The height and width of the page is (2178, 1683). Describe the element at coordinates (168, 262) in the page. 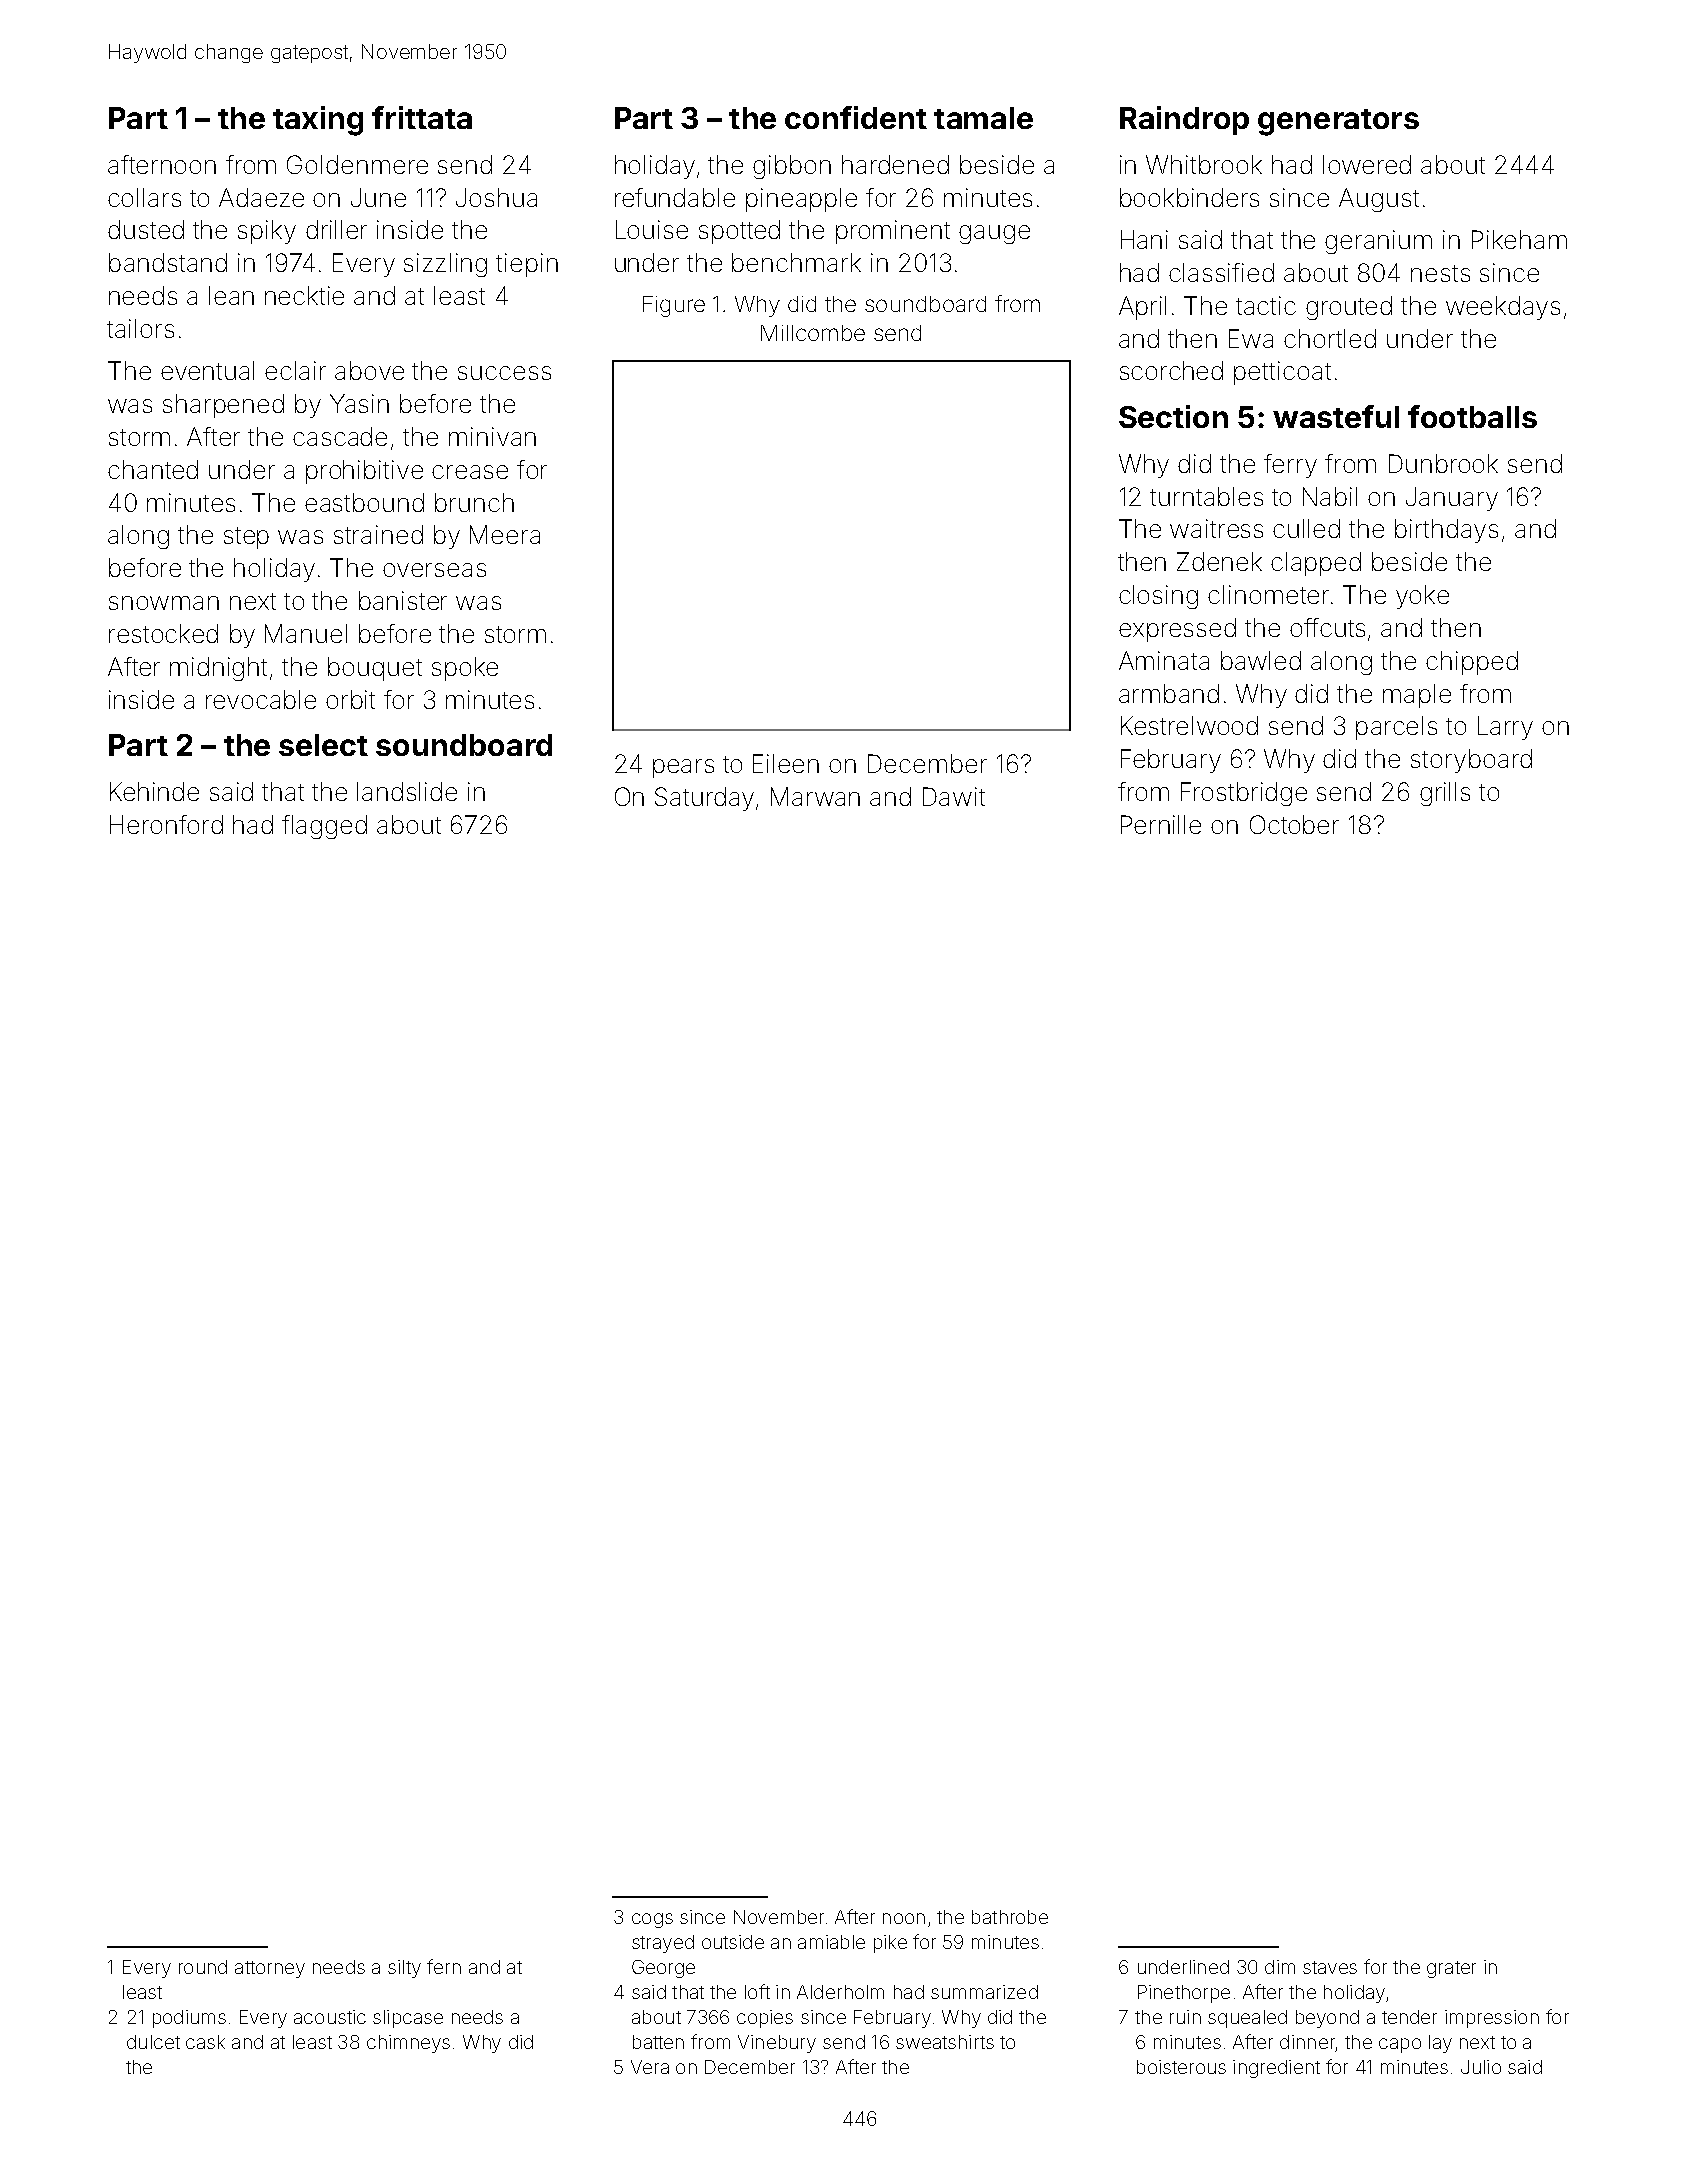

I see `bandstand` at that location.
